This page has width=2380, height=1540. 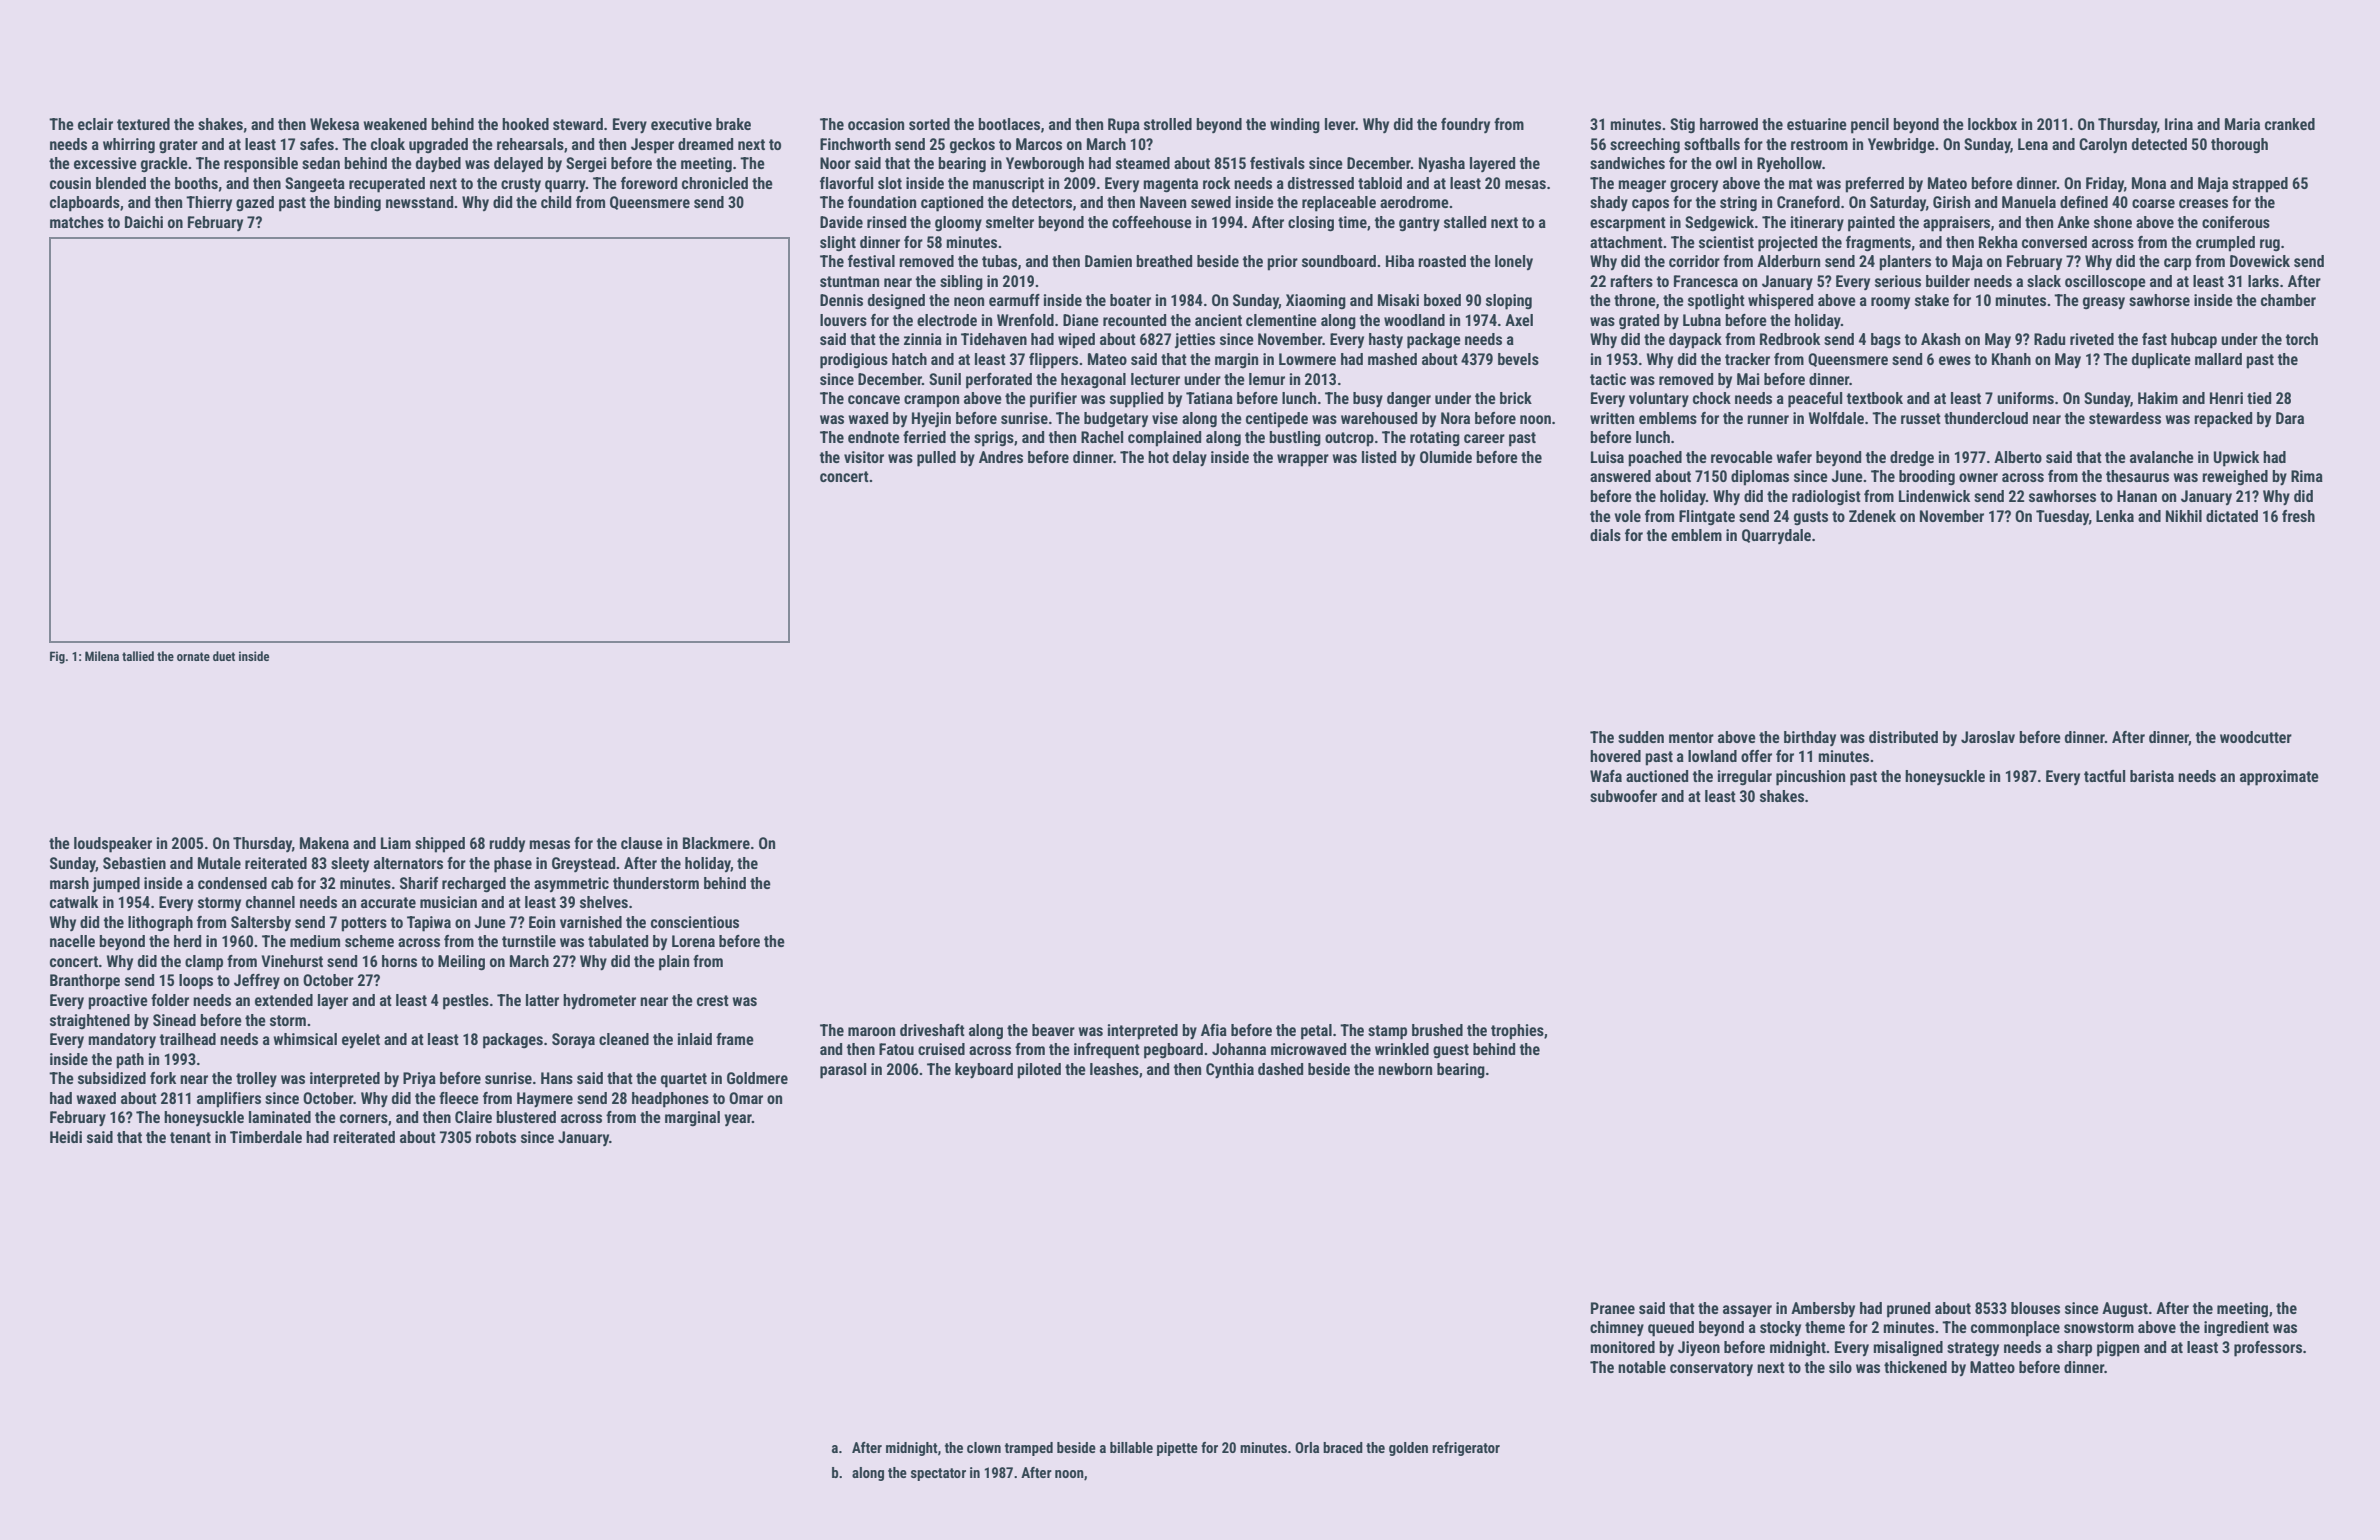 What do you see at coordinates (938, 1474) in the page?
I see `spectator` at bounding box center [938, 1474].
